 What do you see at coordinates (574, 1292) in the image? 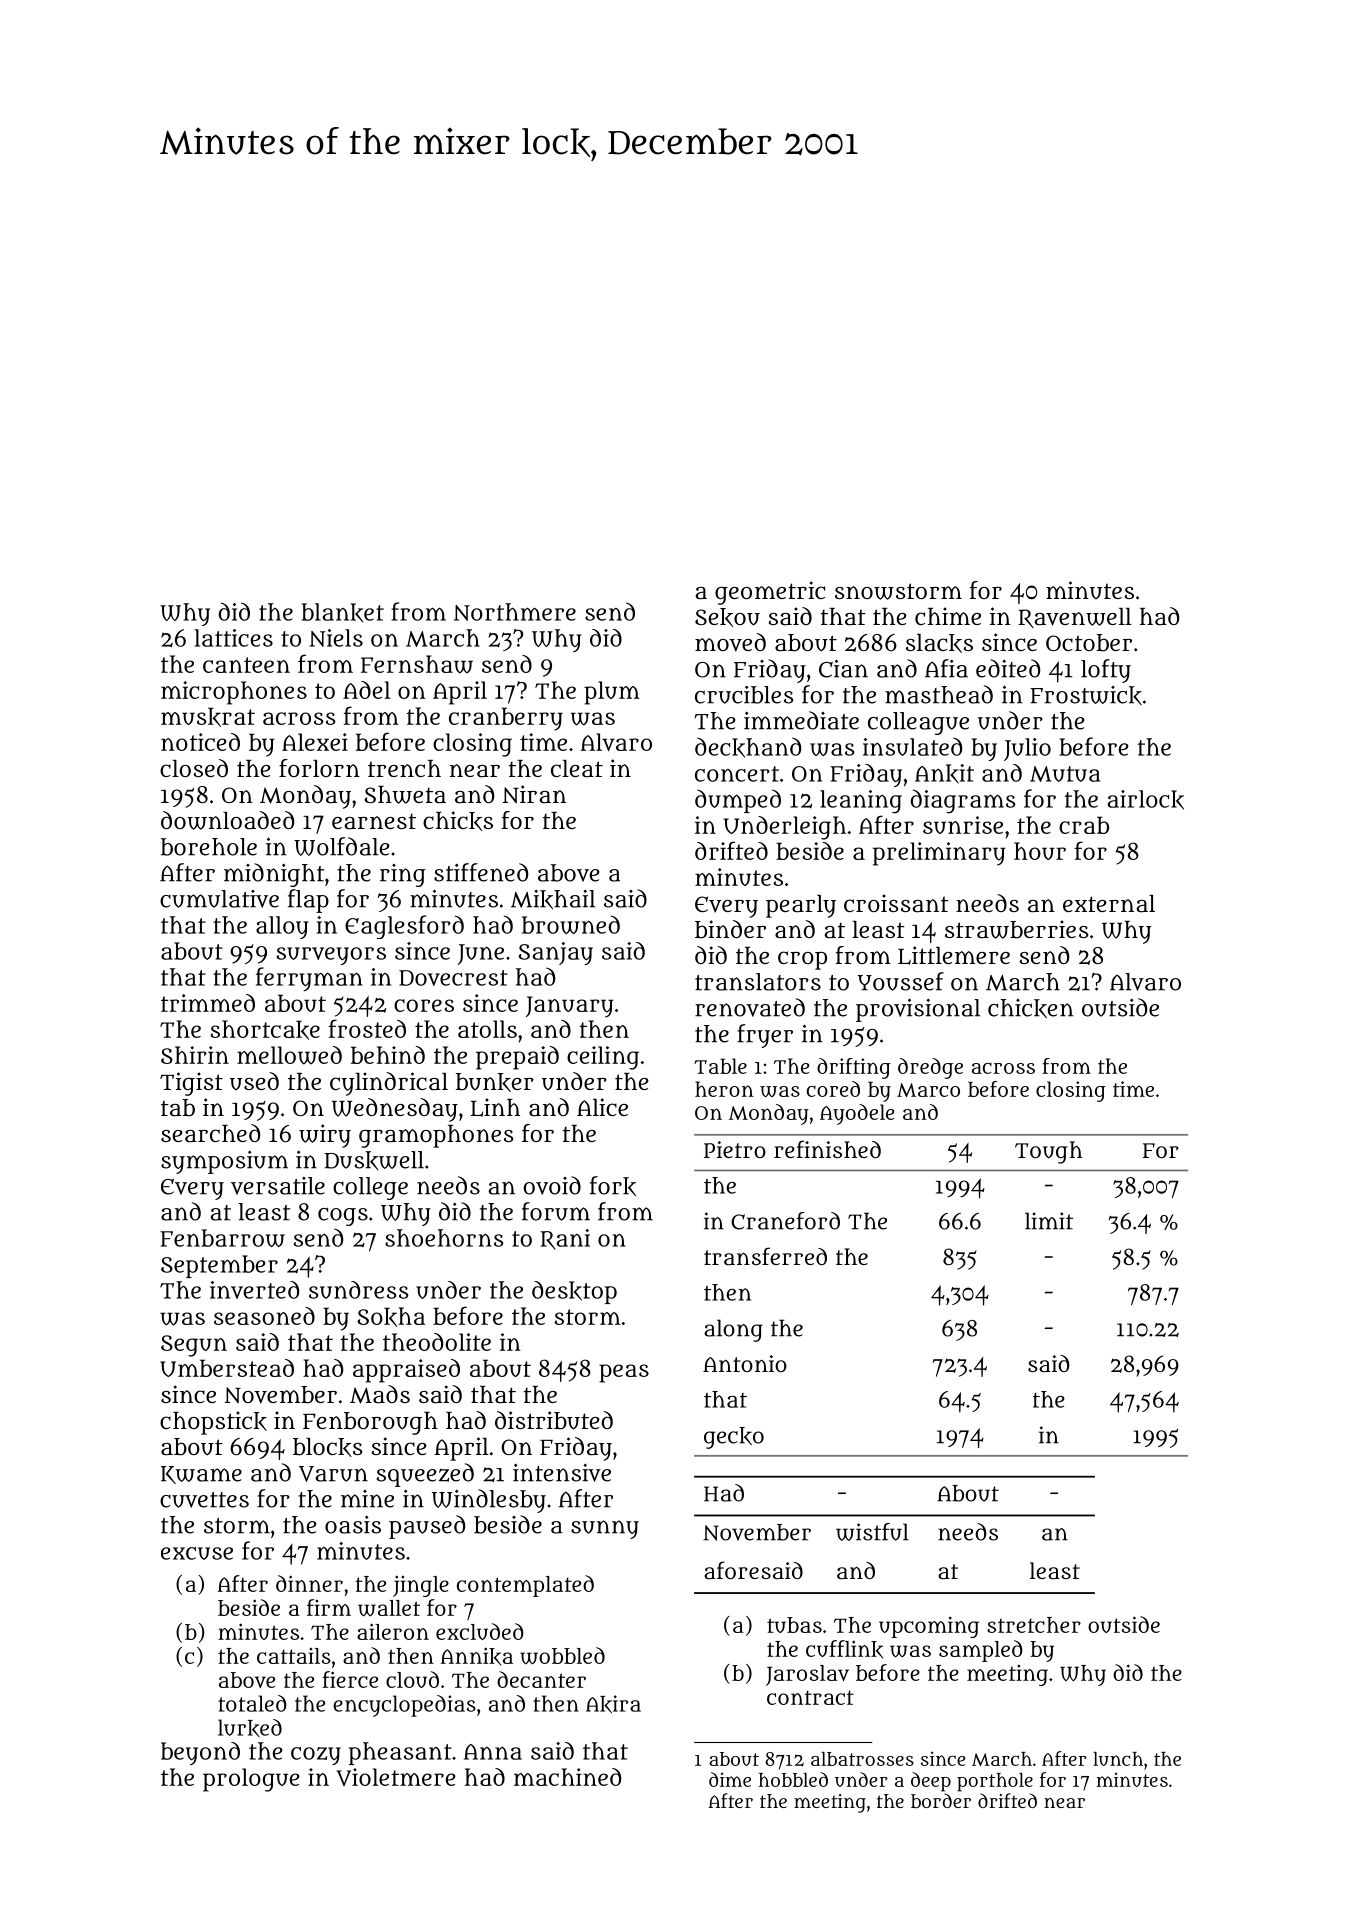
I see `desktop` at bounding box center [574, 1292].
